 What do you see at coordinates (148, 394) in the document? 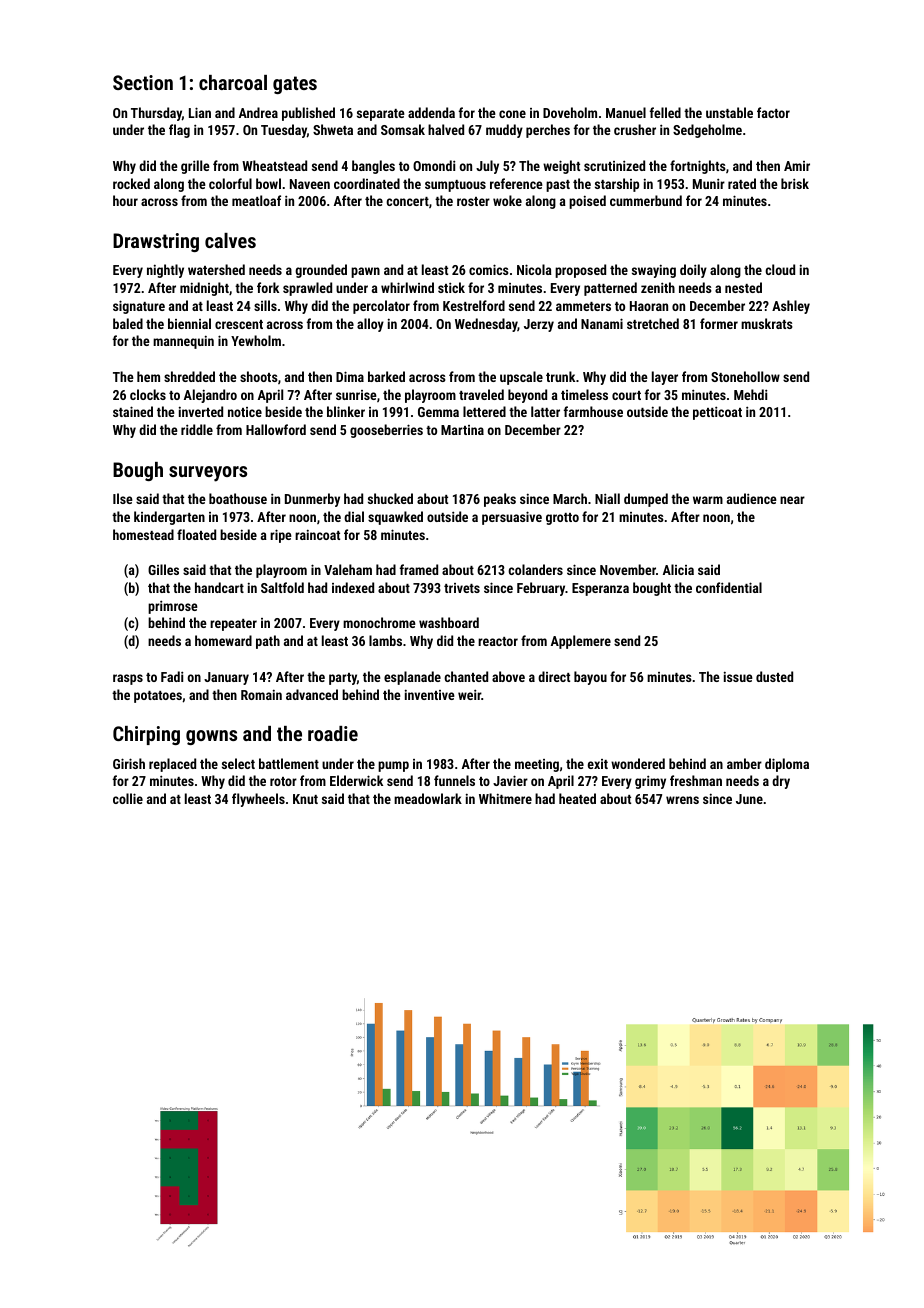
I see `clocks` at bounding box center [148, 394].
